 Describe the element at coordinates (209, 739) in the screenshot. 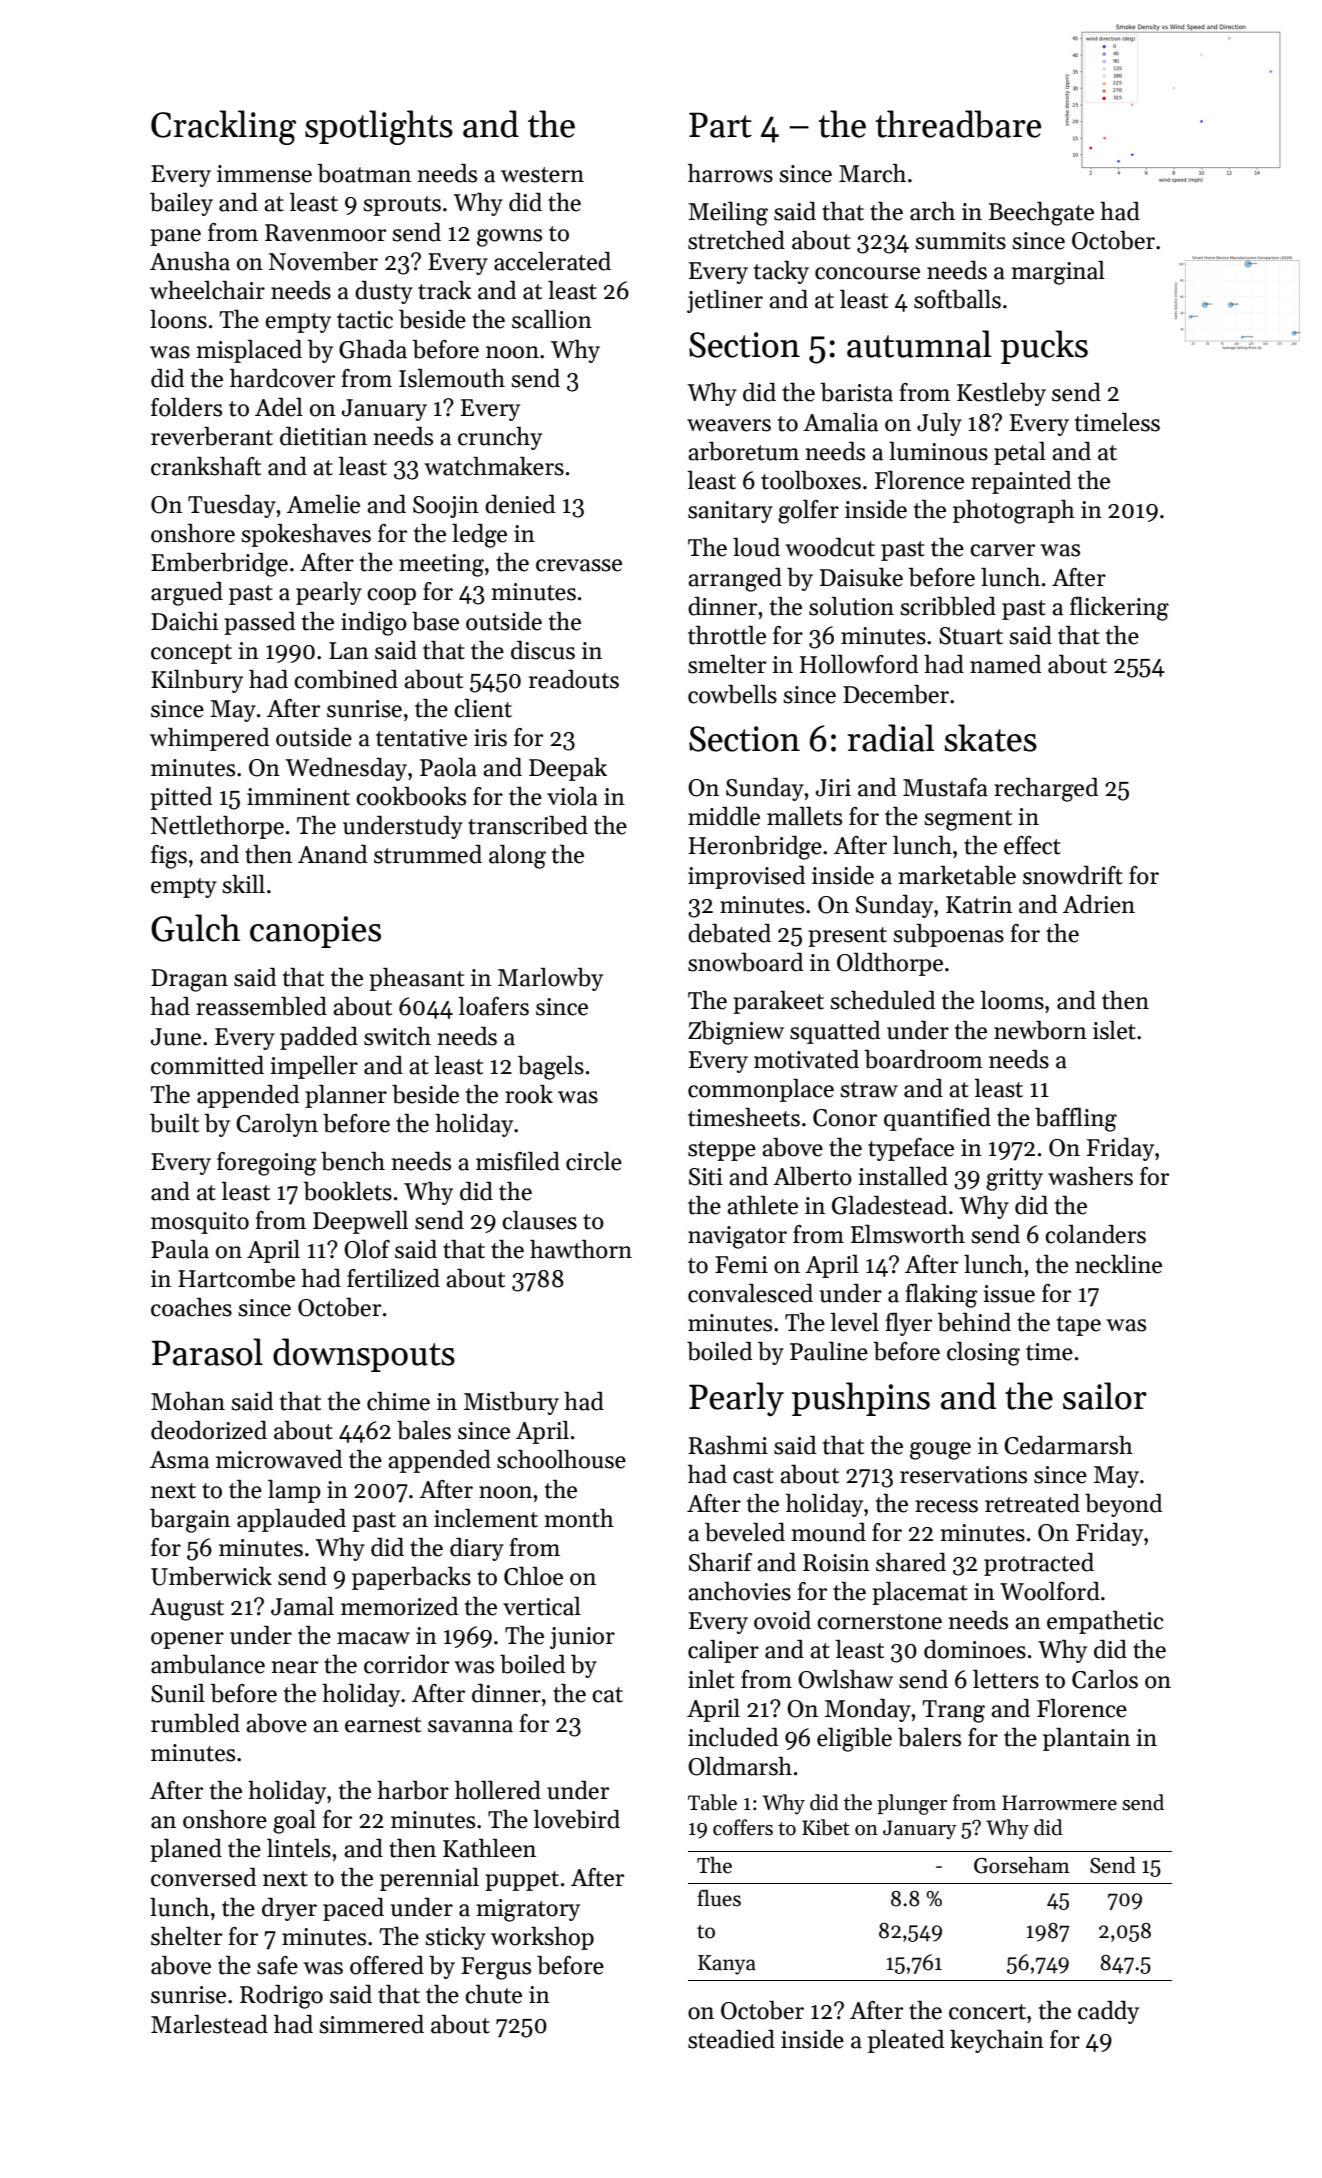

I see `whimpered` at that location.
